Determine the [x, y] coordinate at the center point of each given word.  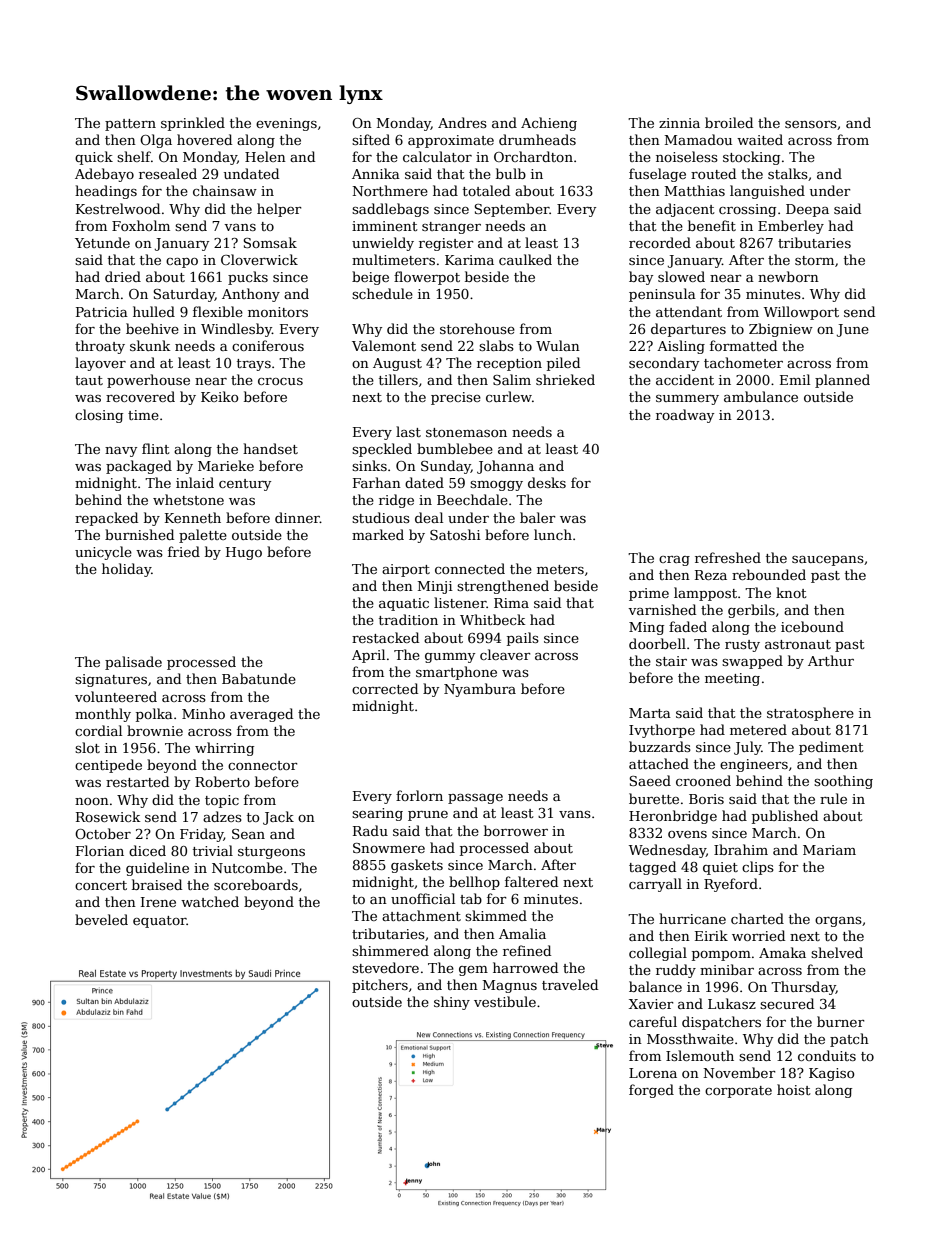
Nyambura [480, 690]
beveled [101, 919]
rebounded [769, 574]
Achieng [549, 124]
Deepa [807, 210]
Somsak [270, 242]
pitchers [380, 986]
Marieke [226, 465]
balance [655, 986]
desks [547, 482]
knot [791, 592]
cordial [98, 730]
